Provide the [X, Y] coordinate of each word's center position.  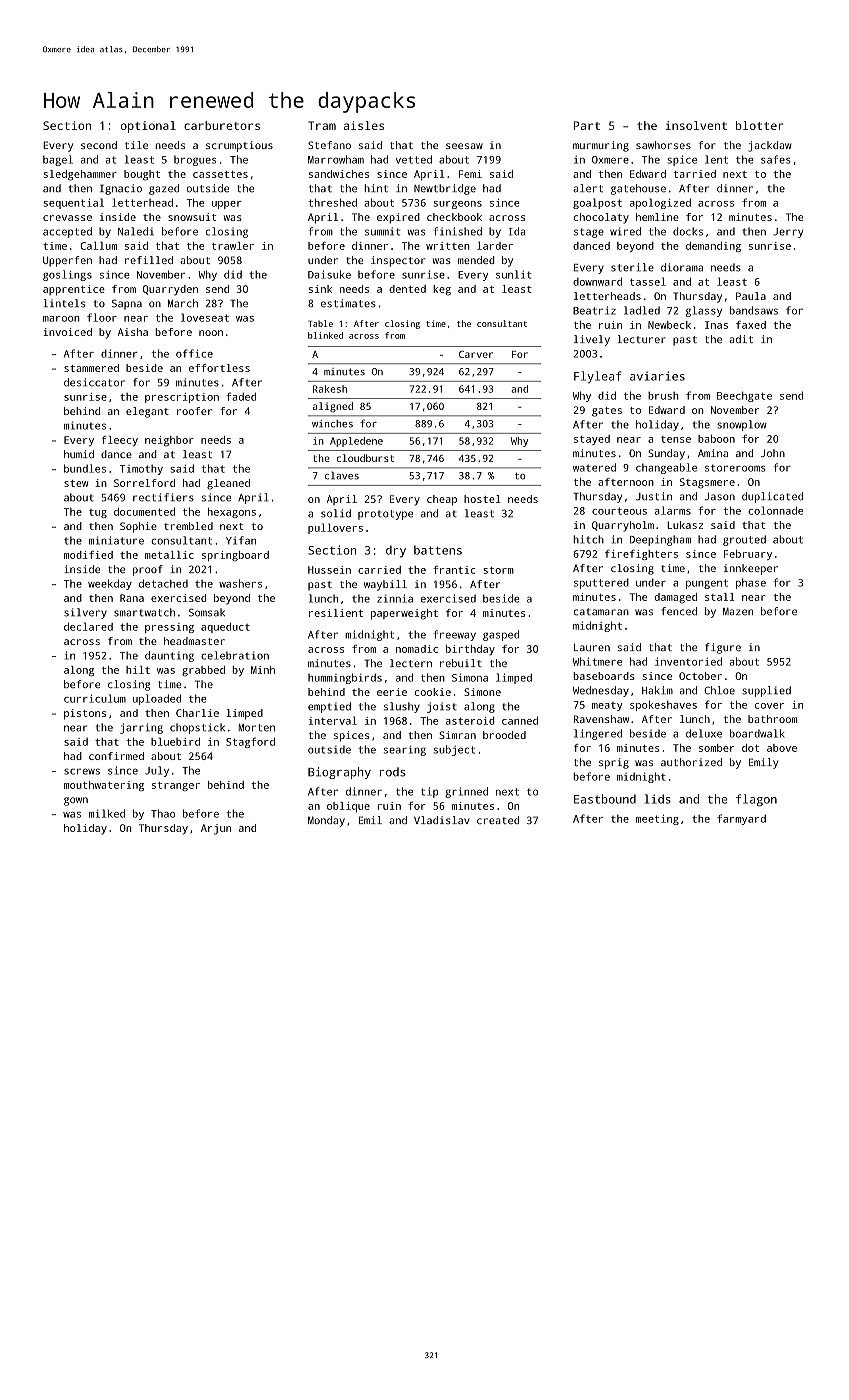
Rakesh [330, 389]
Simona [470, 678]
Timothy [141, 470]
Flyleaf [598, 377]
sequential [74, 203]
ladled [642, 310]
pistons [85, 714]
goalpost [597, 203]
